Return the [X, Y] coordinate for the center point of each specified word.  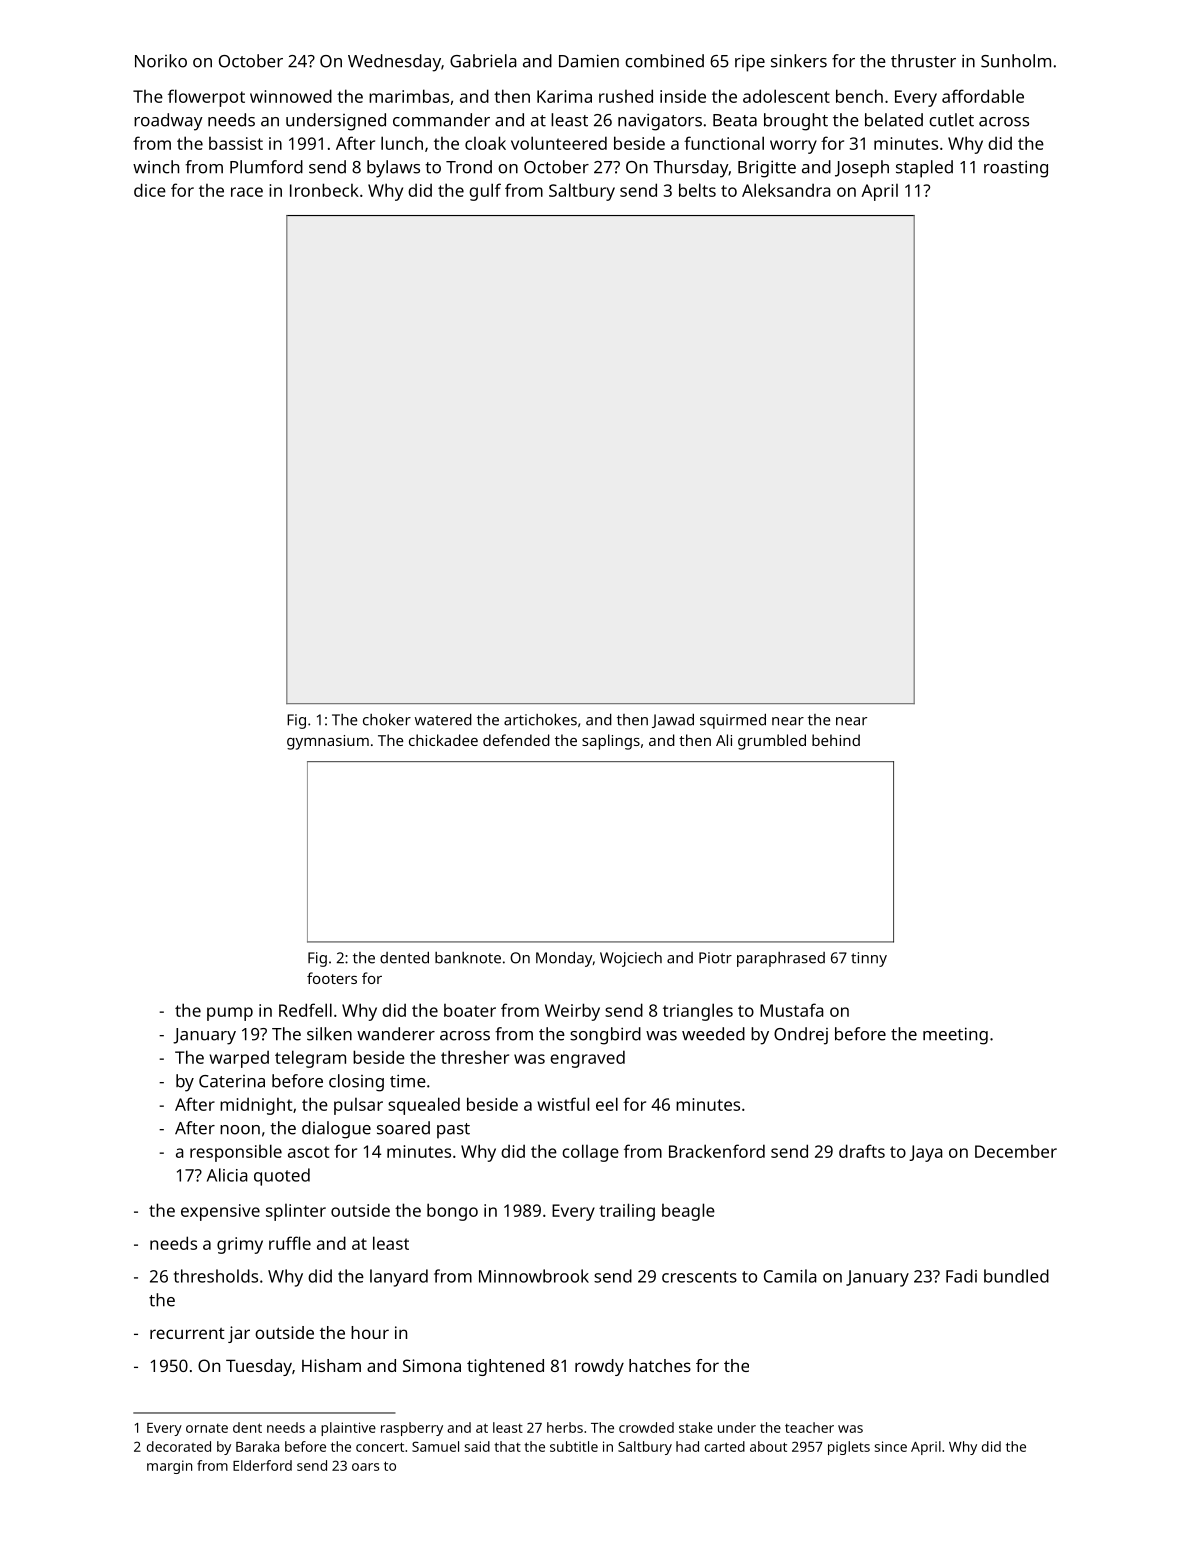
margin [169, 1467]
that [508, 1446]
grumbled [772, 742]
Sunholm [1016, 61]
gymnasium [328, 742]
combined [664, 61]
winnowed [291, 96]
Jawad [673, 720]
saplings [611, 742]
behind [836, 740]
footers [332, 978]
